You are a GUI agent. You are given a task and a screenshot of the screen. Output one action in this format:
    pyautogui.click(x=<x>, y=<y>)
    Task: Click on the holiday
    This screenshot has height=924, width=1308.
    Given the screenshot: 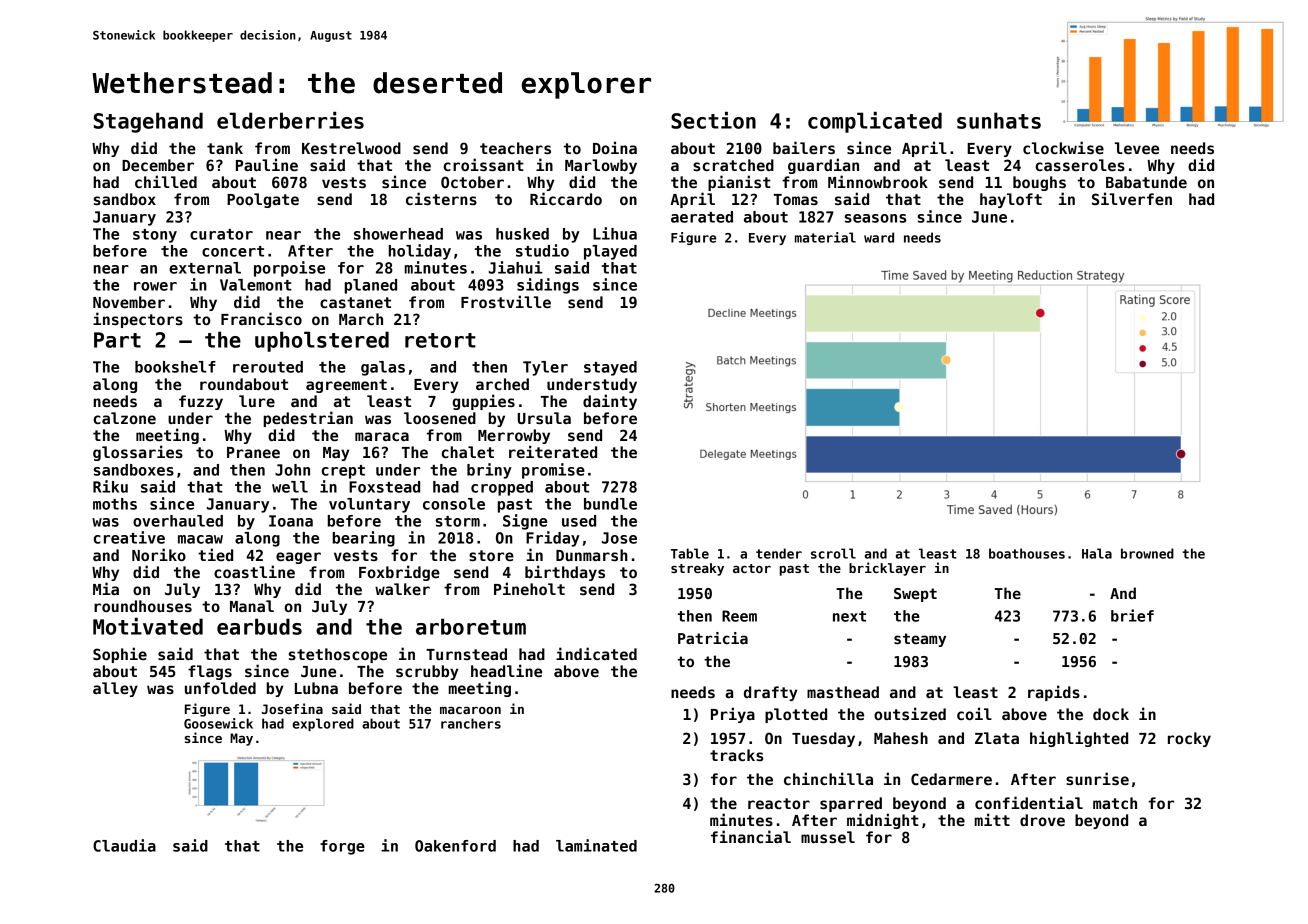 What is the action you would take?
    pyautogui.click(x=420, y=252)
